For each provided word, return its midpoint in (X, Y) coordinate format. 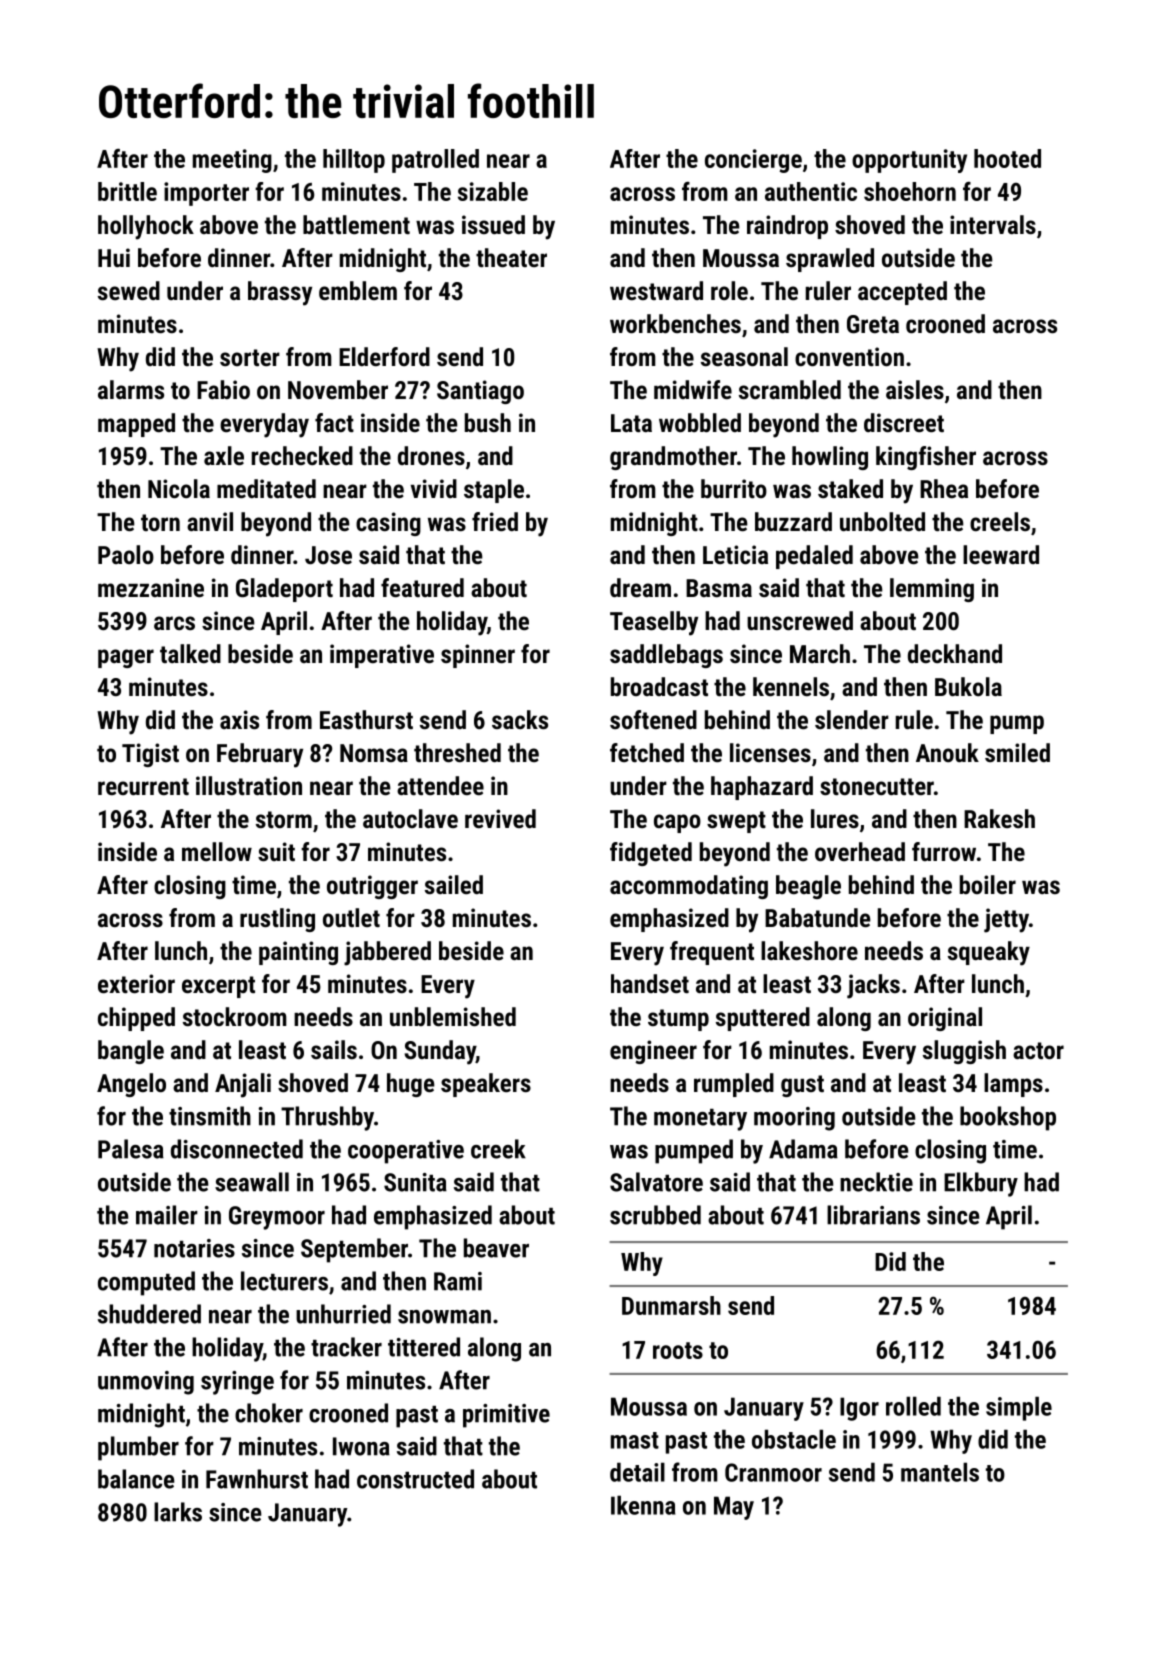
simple (1019, 1408)
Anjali (243, 1085)
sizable (493, 191)
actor (1038, 1050)
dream (640, 587)
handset (650, 983)
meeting (232, 161)
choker (269, 1413)
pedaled (814, 557)
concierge (753, 161)
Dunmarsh (671, 1305)
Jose (328, 555)
